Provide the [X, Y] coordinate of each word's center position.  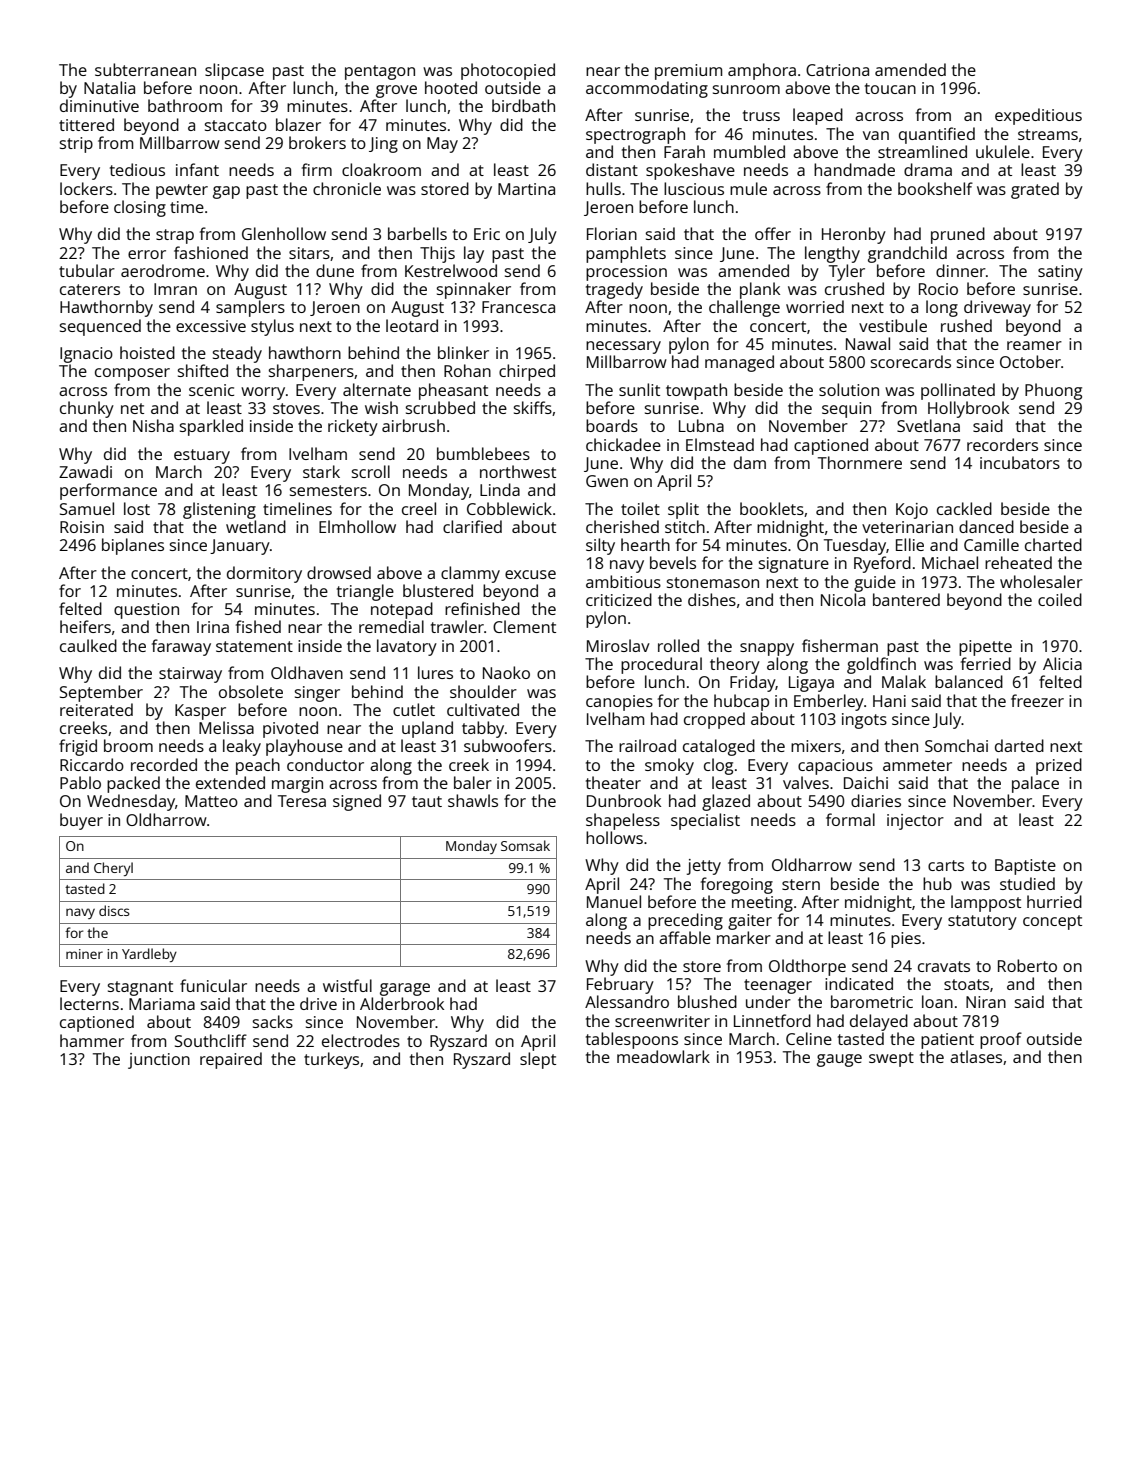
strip [76, 145]
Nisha [153, 425]
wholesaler [1041, 581]
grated [1035, 190]
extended [230, 782]
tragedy [614, 290]
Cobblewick [509, 508]
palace [1035, 784]
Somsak [525, 845]
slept [538, 1060]
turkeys [331, 1060]
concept [1052, 922]
